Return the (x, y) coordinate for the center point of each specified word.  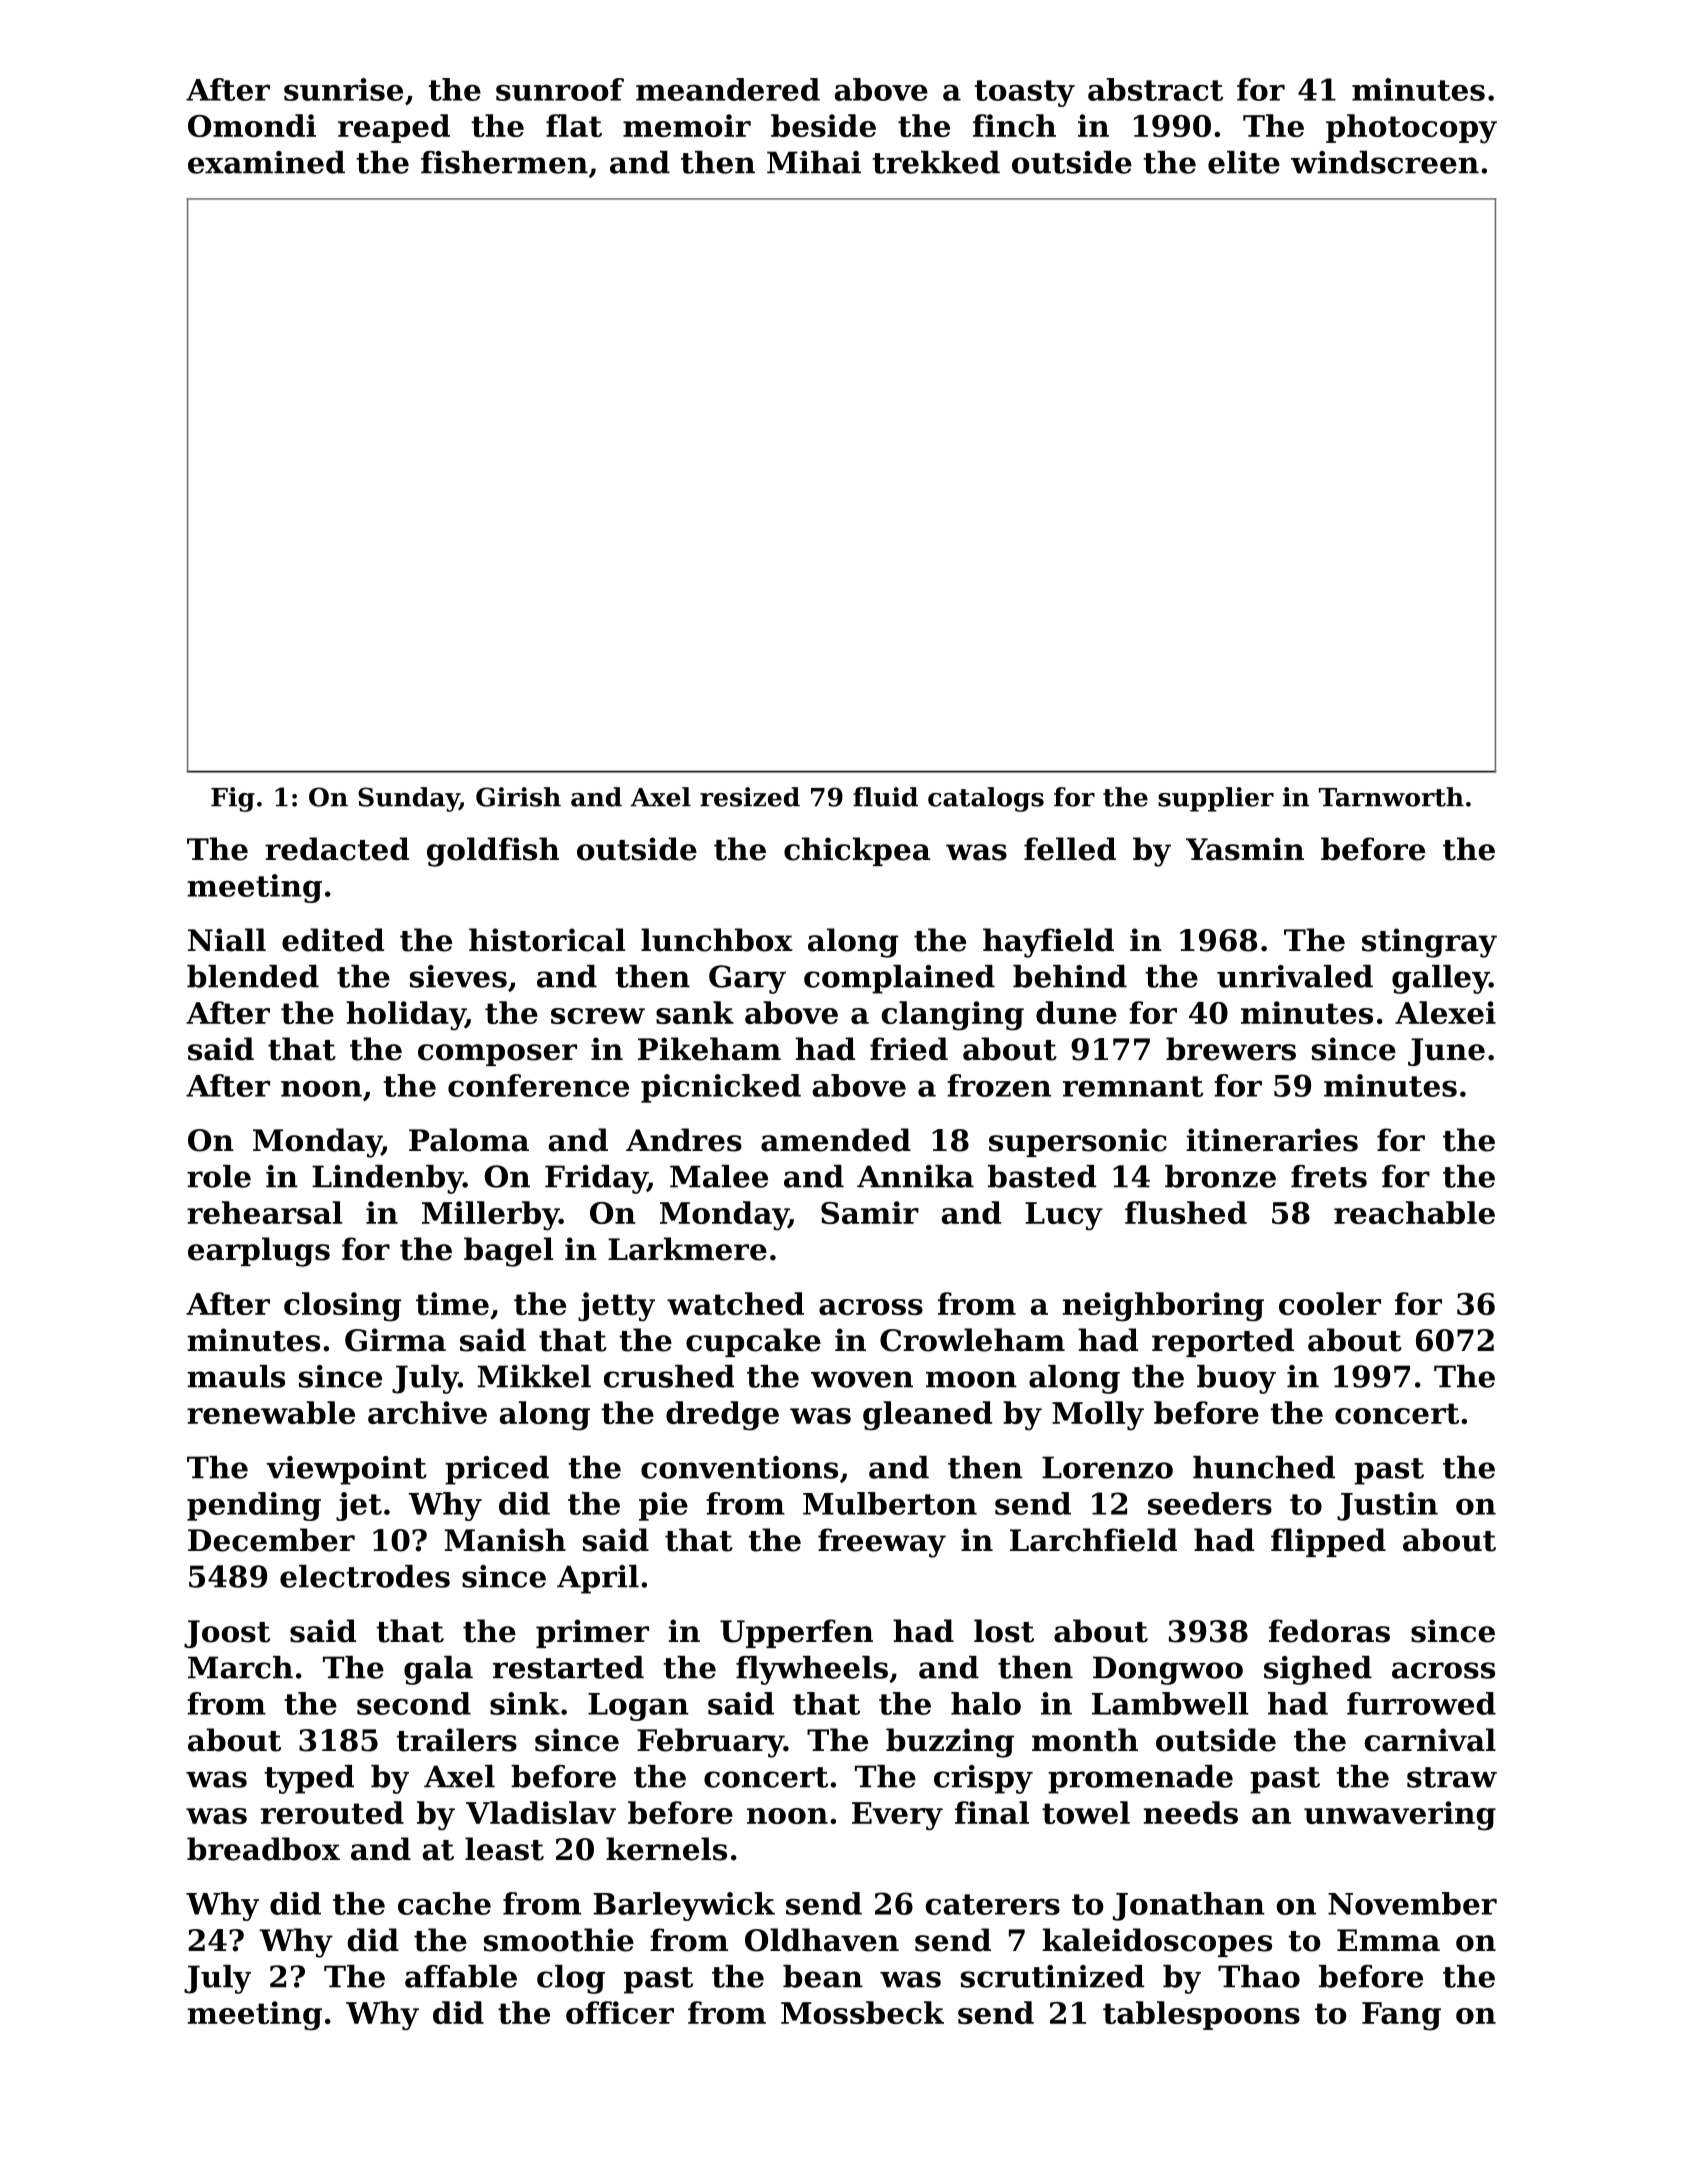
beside (823, 125)
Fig (233, 799)
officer (620, 2012)
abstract (1155, 89)
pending (254, 1506)
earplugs (259, 1252)
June (1446, 1052)
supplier (1216, 799)
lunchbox (717, 940)
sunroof (560, 89)
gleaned (927, 1416)
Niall (227, 940)
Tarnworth (1391, 797)
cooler (1330, 1303)
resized (750, 797)
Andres (684, 1140)
